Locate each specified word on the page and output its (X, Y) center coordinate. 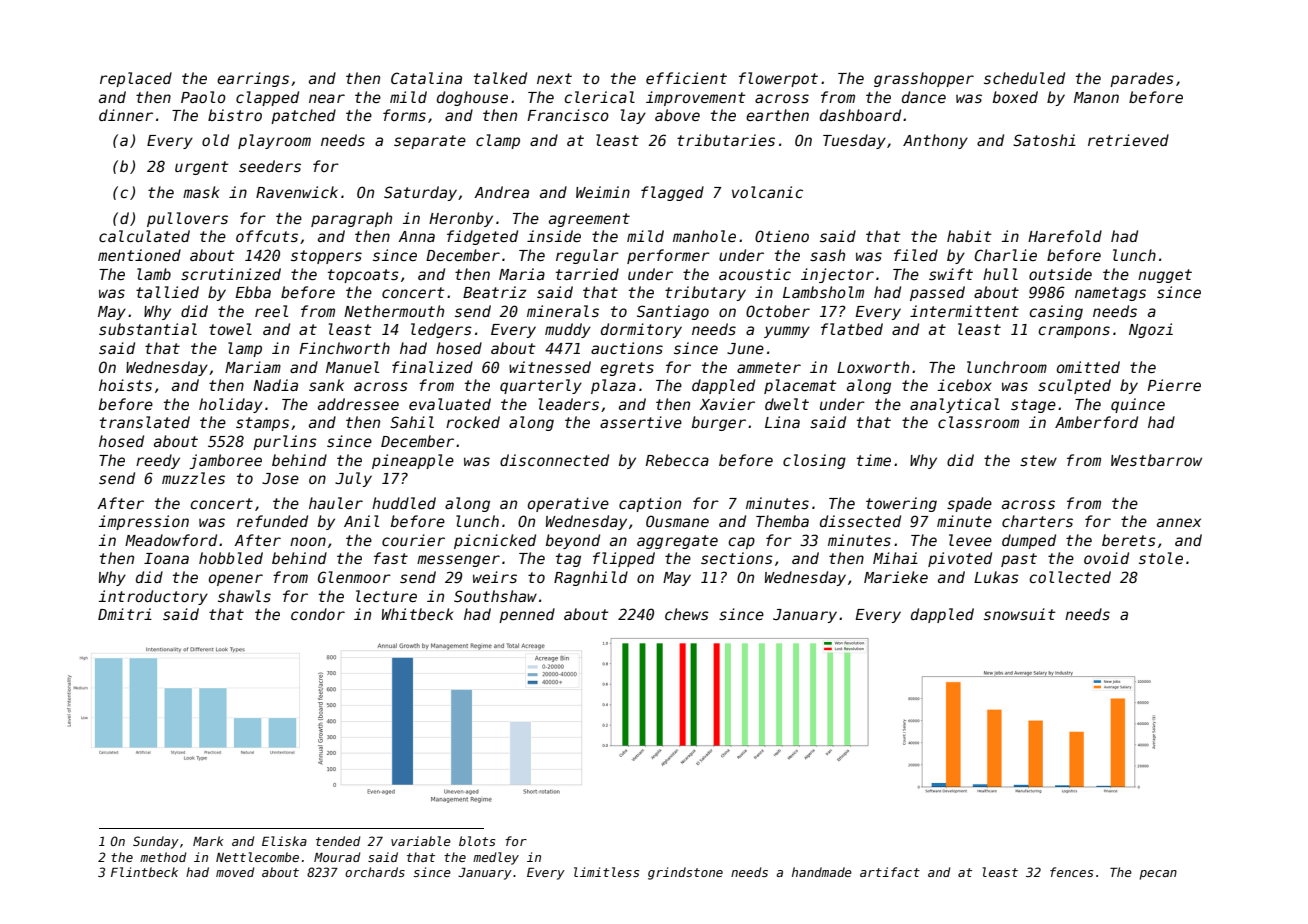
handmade (822, 872)
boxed (1015, 97)
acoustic (755, 274)
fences (1071, 872)
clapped (267, 98)
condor (318, 614)
